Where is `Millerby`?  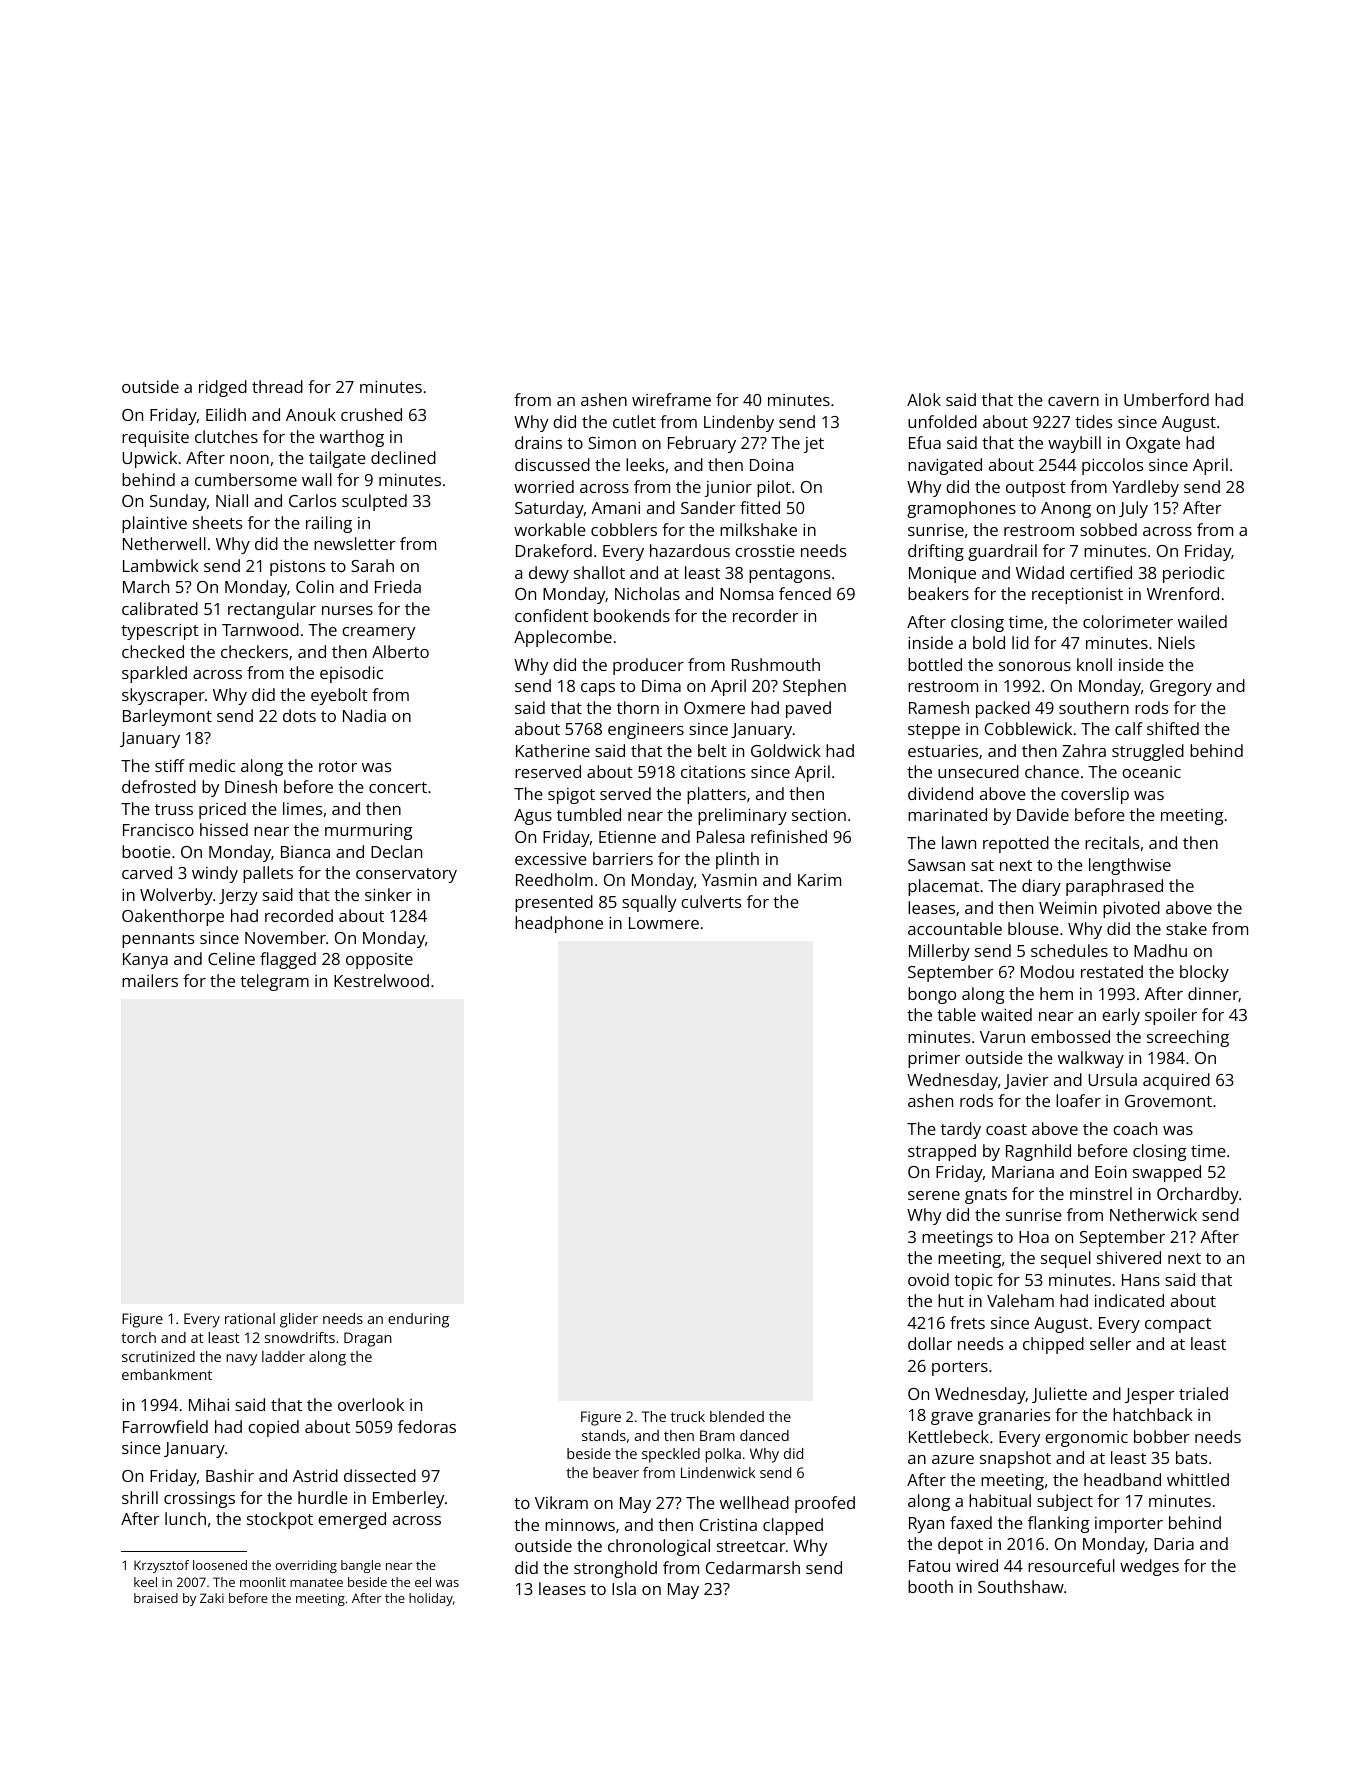 Millerby is located at coordinates (939, 952).
